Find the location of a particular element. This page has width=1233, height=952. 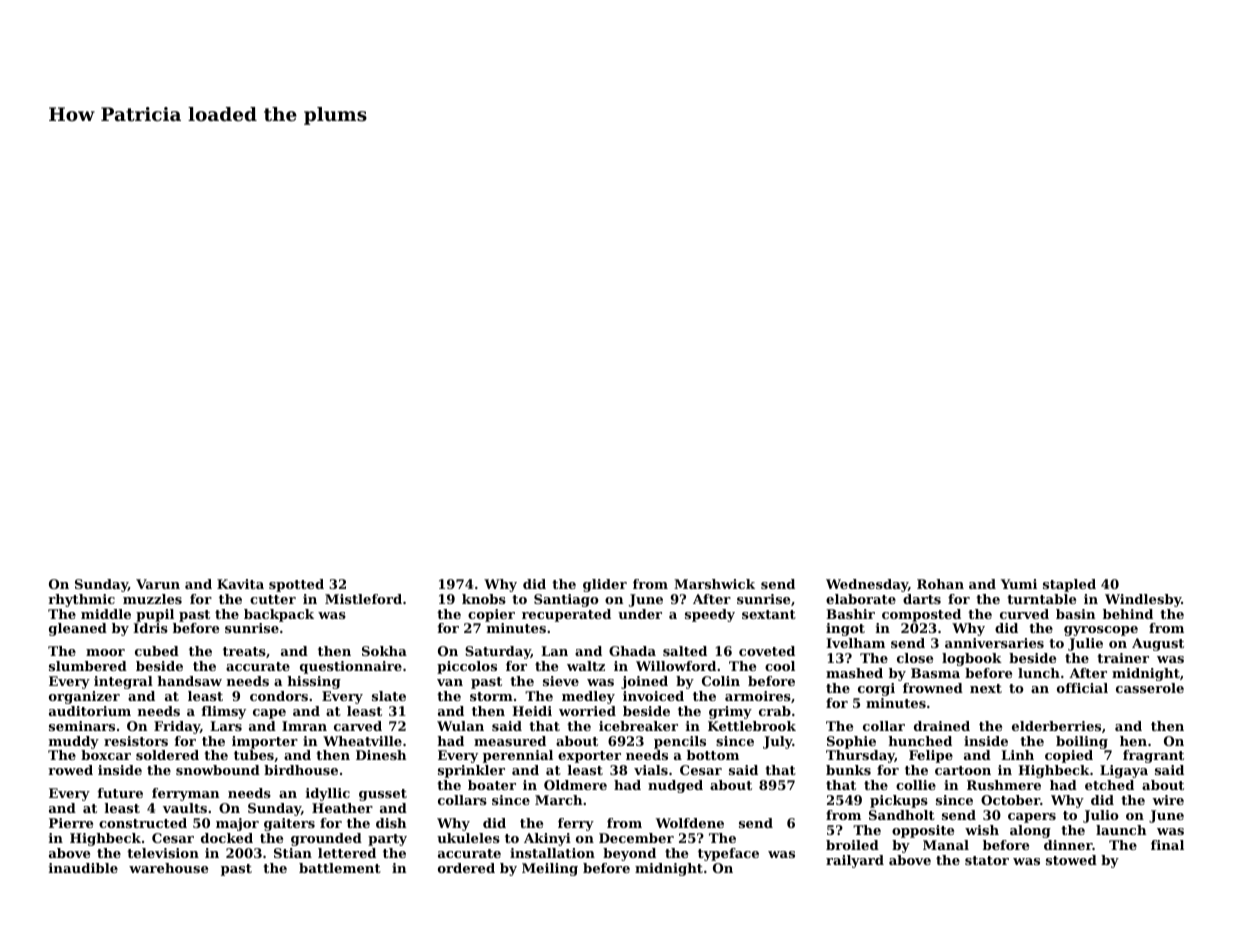

glider is located at coordinates (605, 585).
